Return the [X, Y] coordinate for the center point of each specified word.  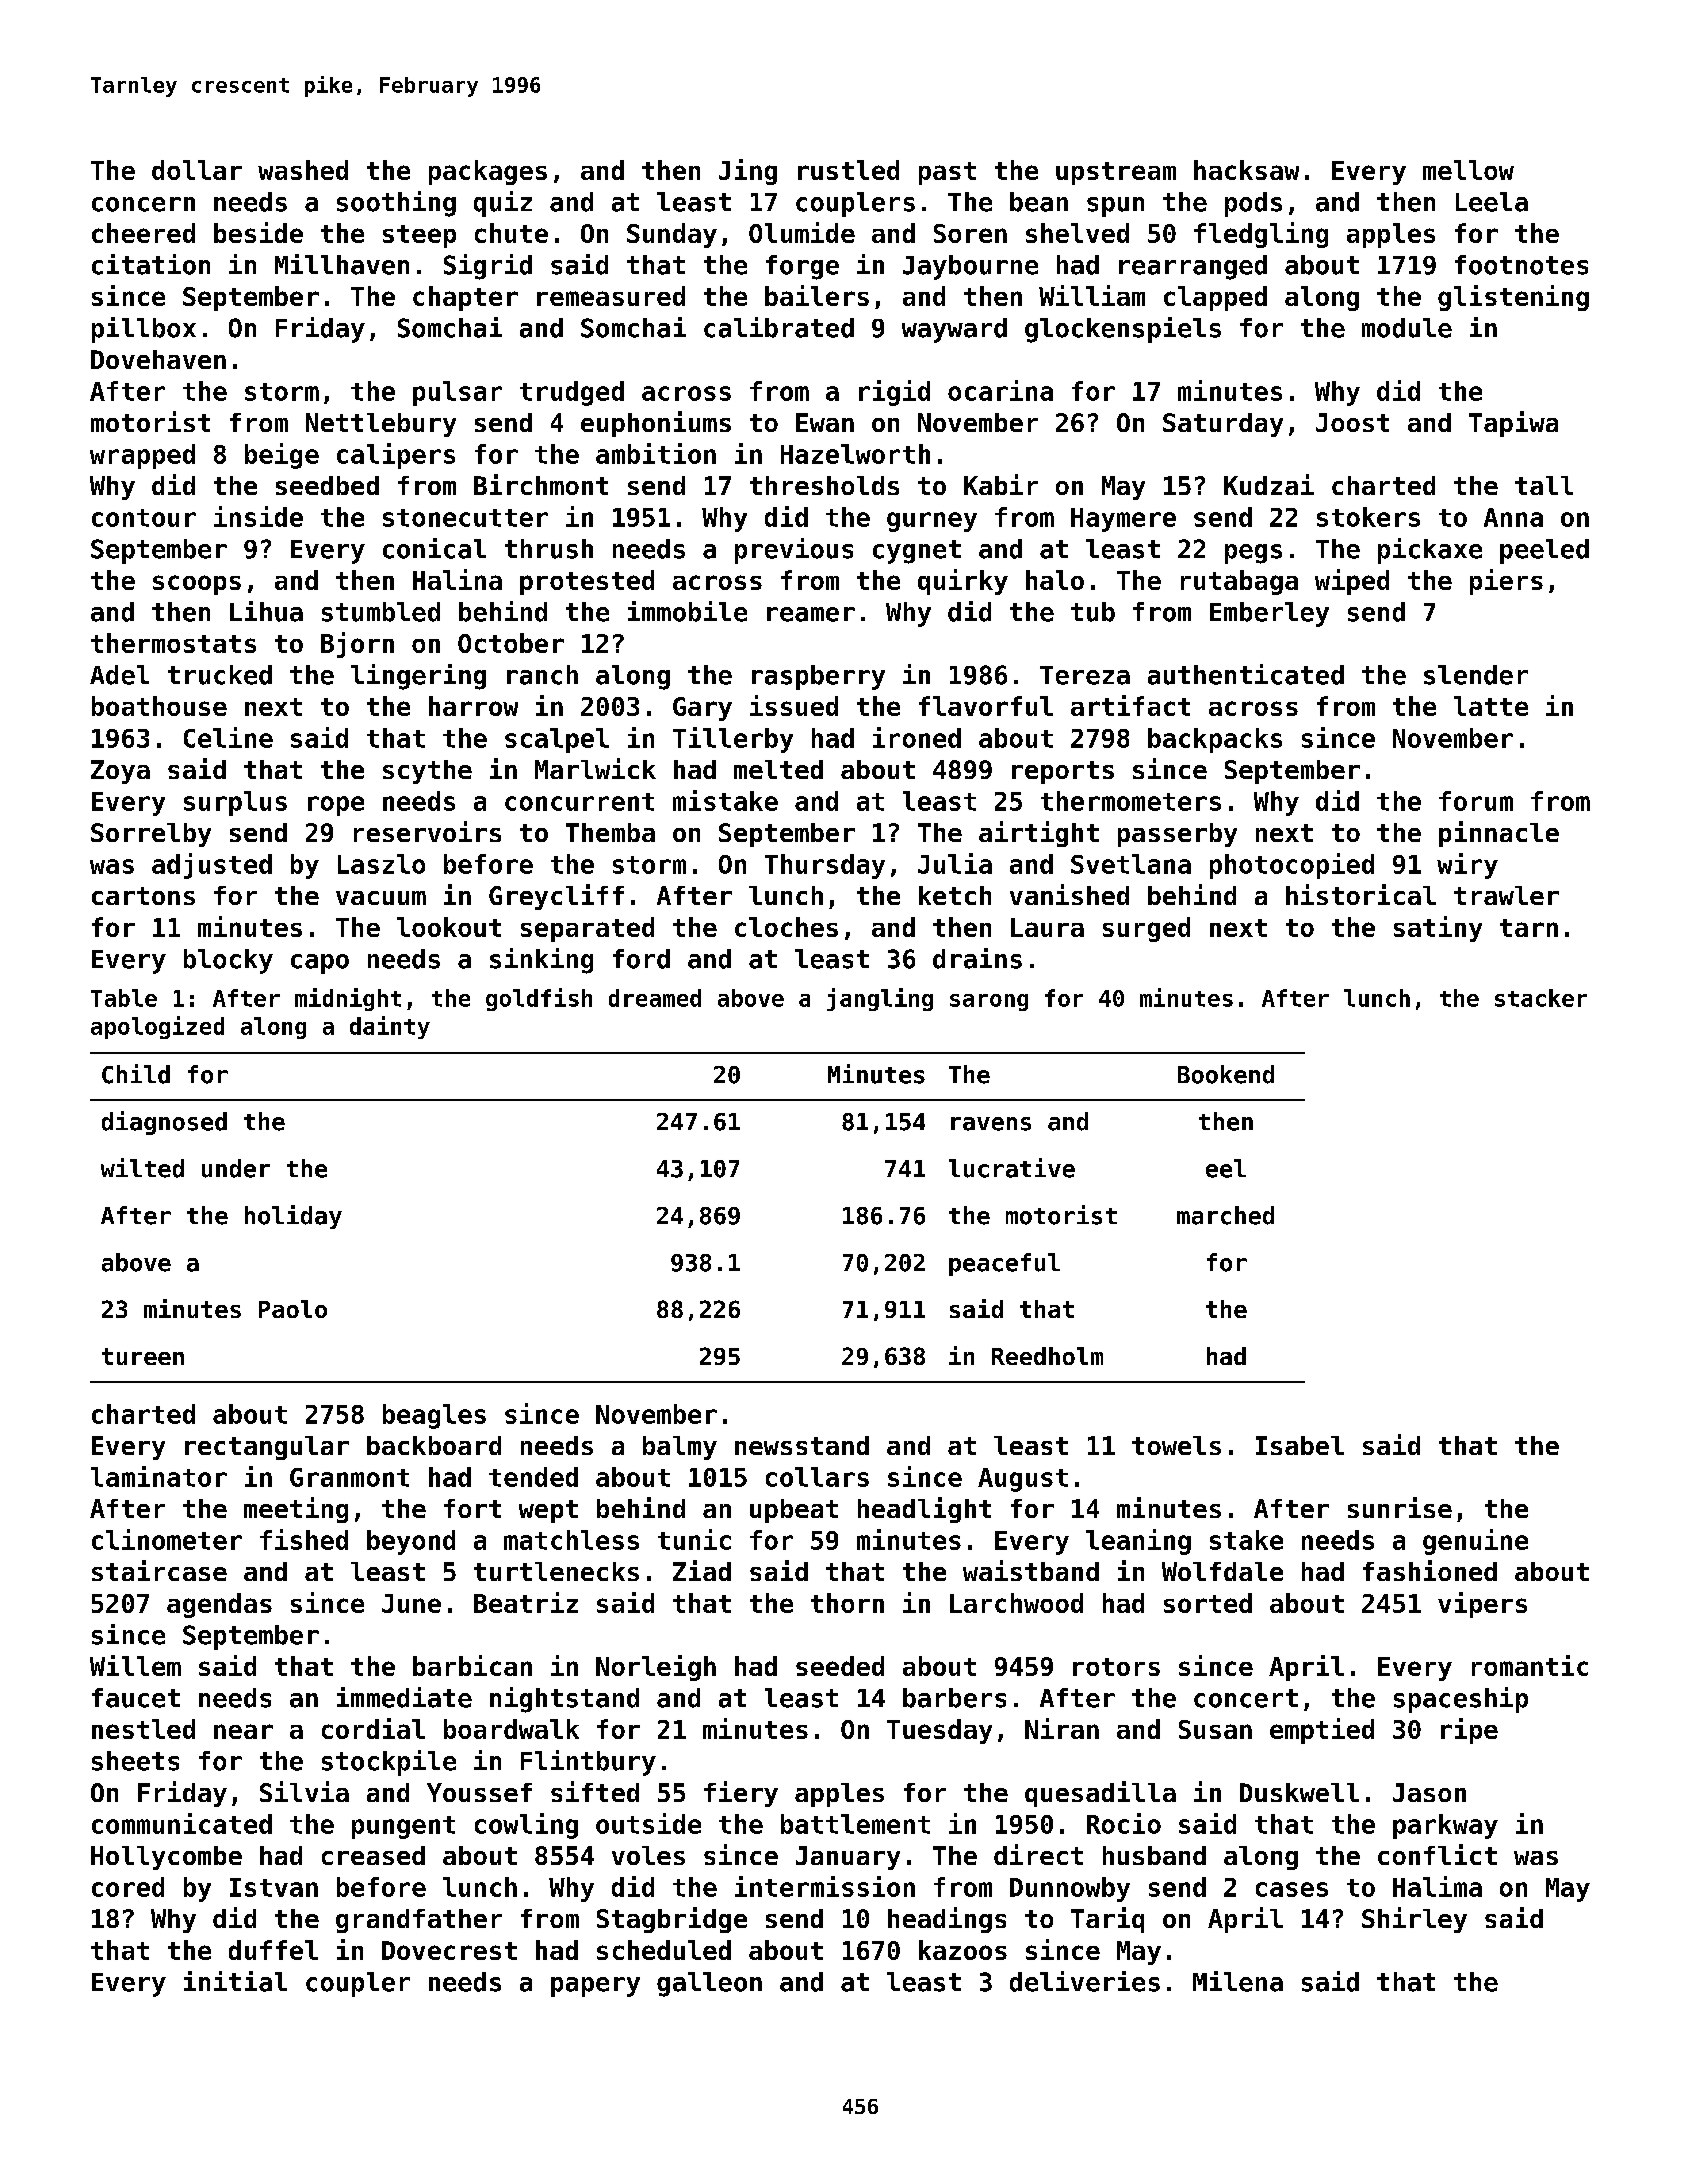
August [1023, 1480]
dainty [390, 1027]
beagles [434, 1416]
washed [303, 170]
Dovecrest [449, 1950]
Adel [119, 675]
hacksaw [1246, 170]
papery [595, 1987]
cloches [786, 927]
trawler [1506, 895]
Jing [748, 172]
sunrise [1400, 1507]
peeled [1544, 551]
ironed [917, 737]
